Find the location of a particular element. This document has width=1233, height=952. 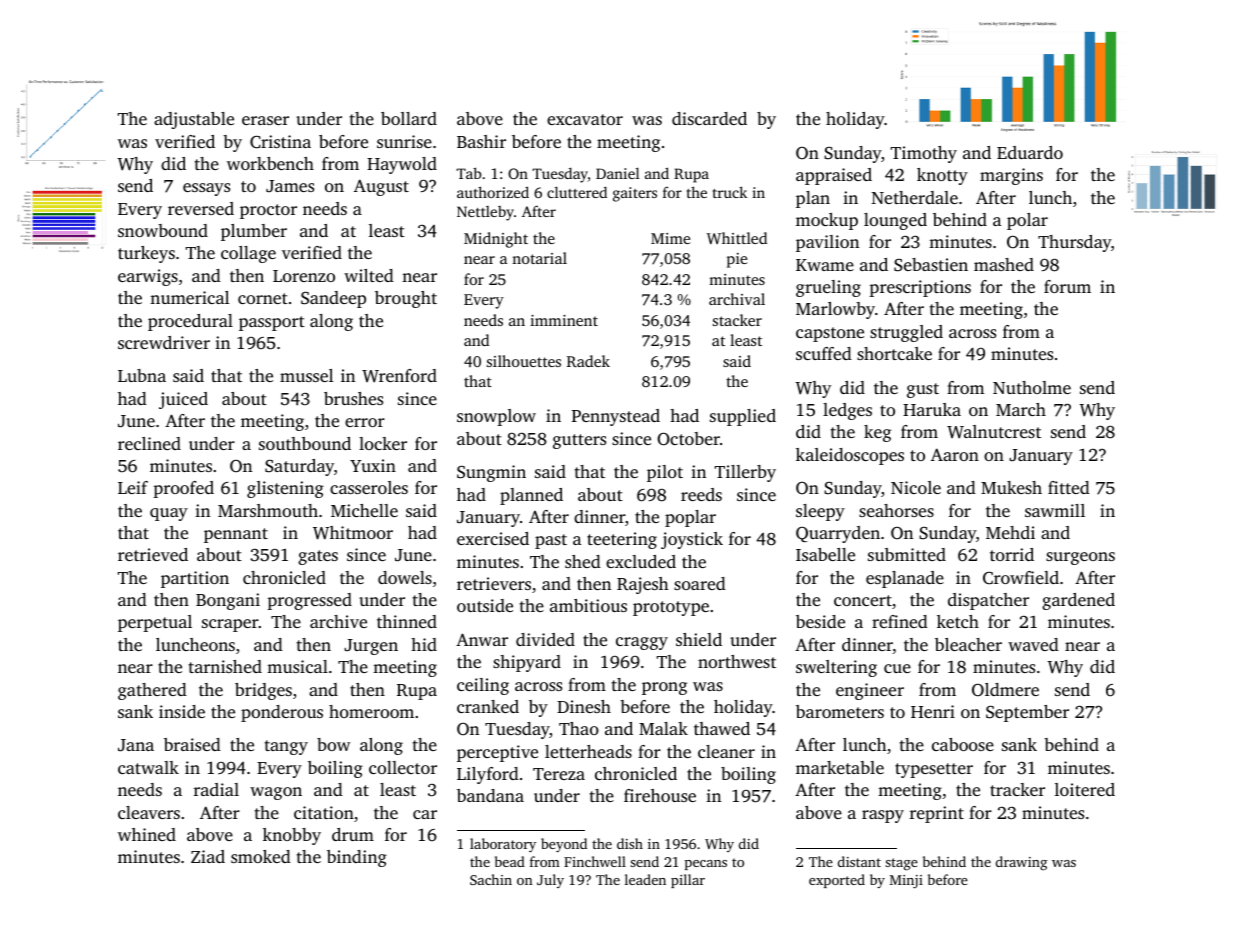

shortcake is located at coordinates (894, 353).
